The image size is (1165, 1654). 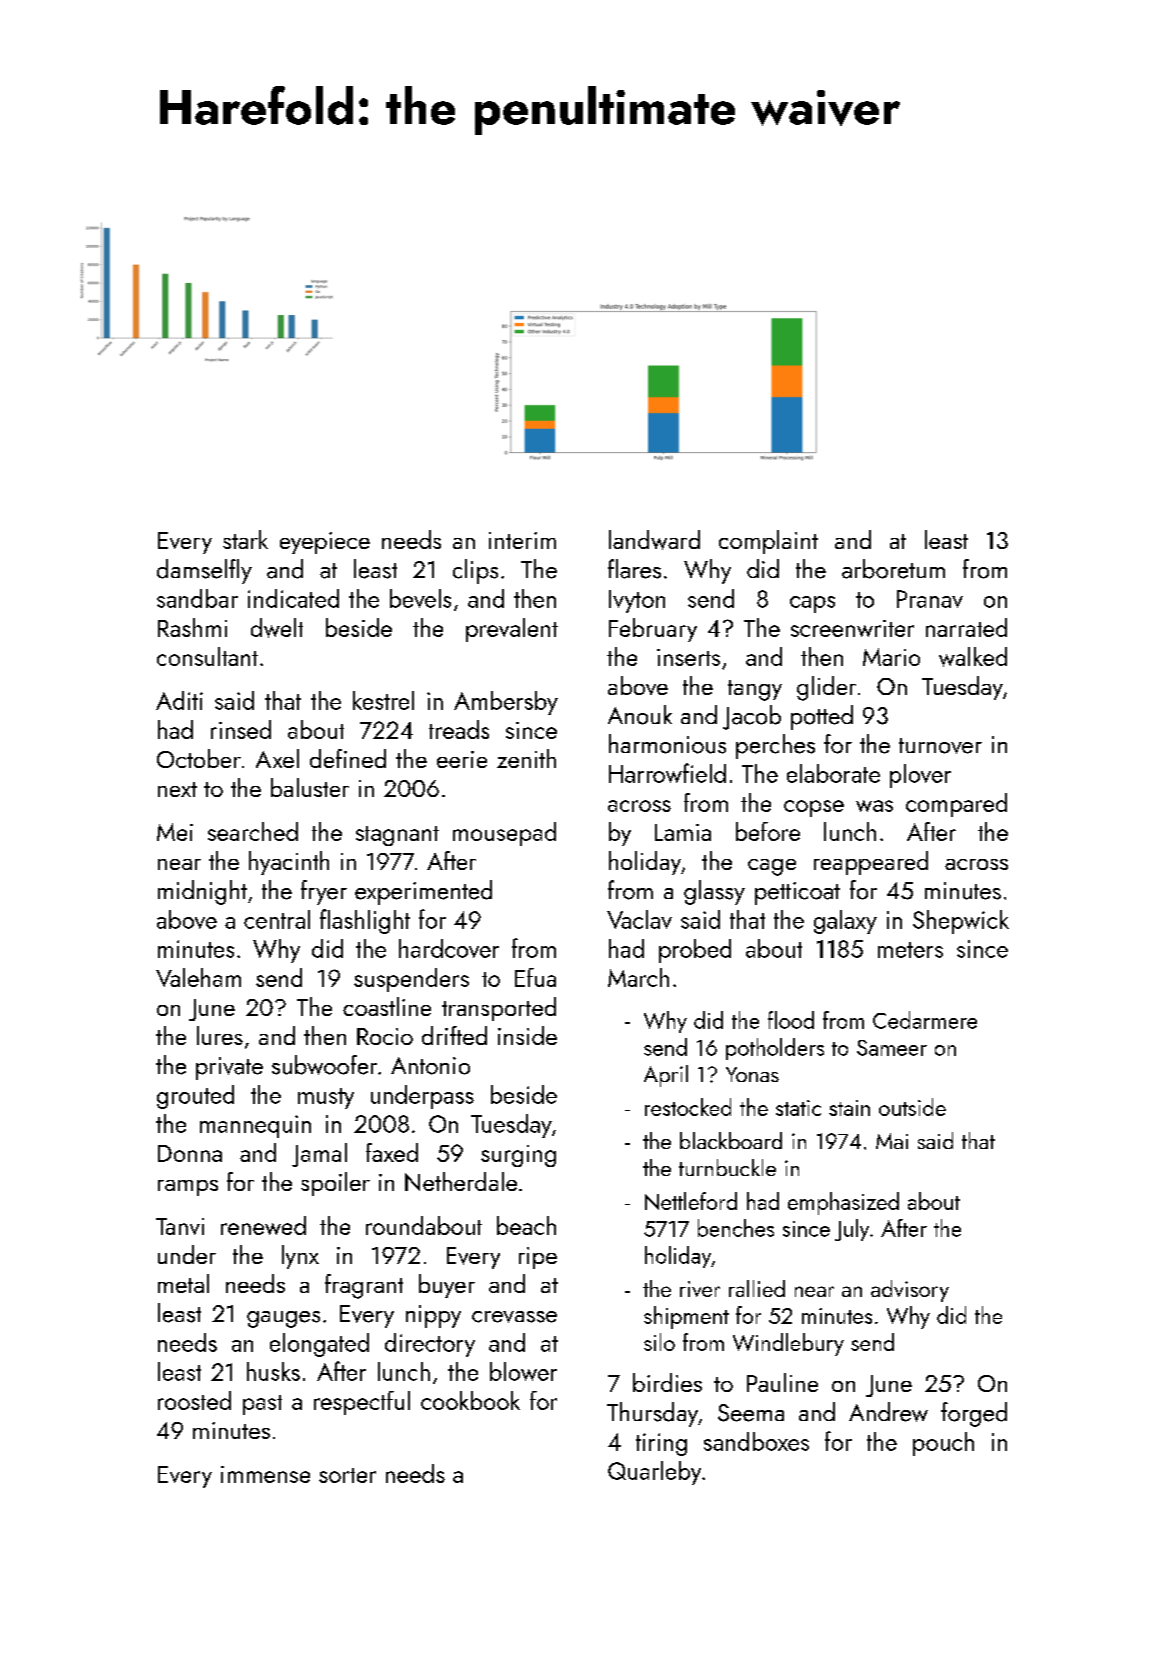 What do you see at coordinates (522, 540) in the page?
I see `interim` at bounding box center [522, 540].
